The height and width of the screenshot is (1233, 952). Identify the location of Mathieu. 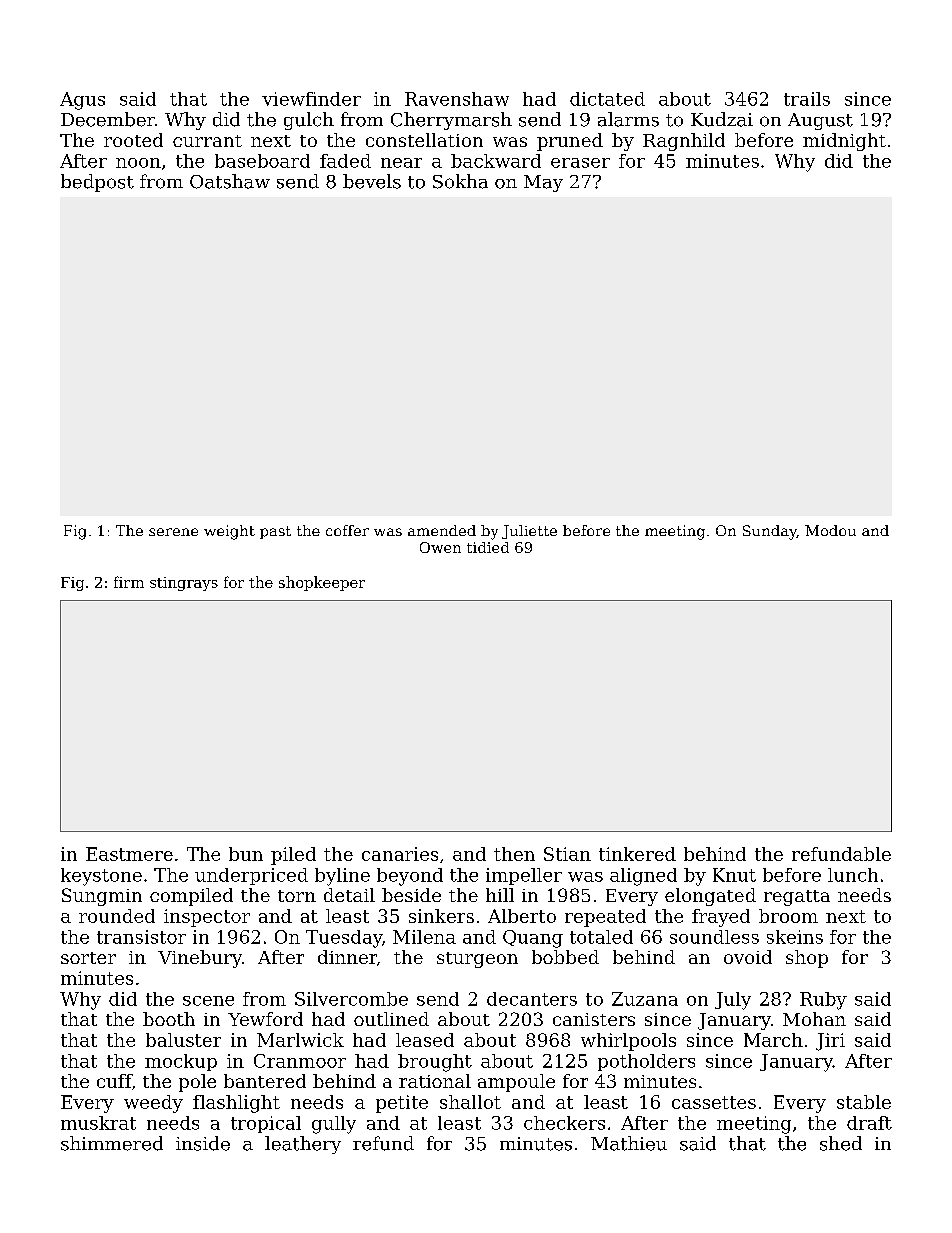
(629, 1143).
